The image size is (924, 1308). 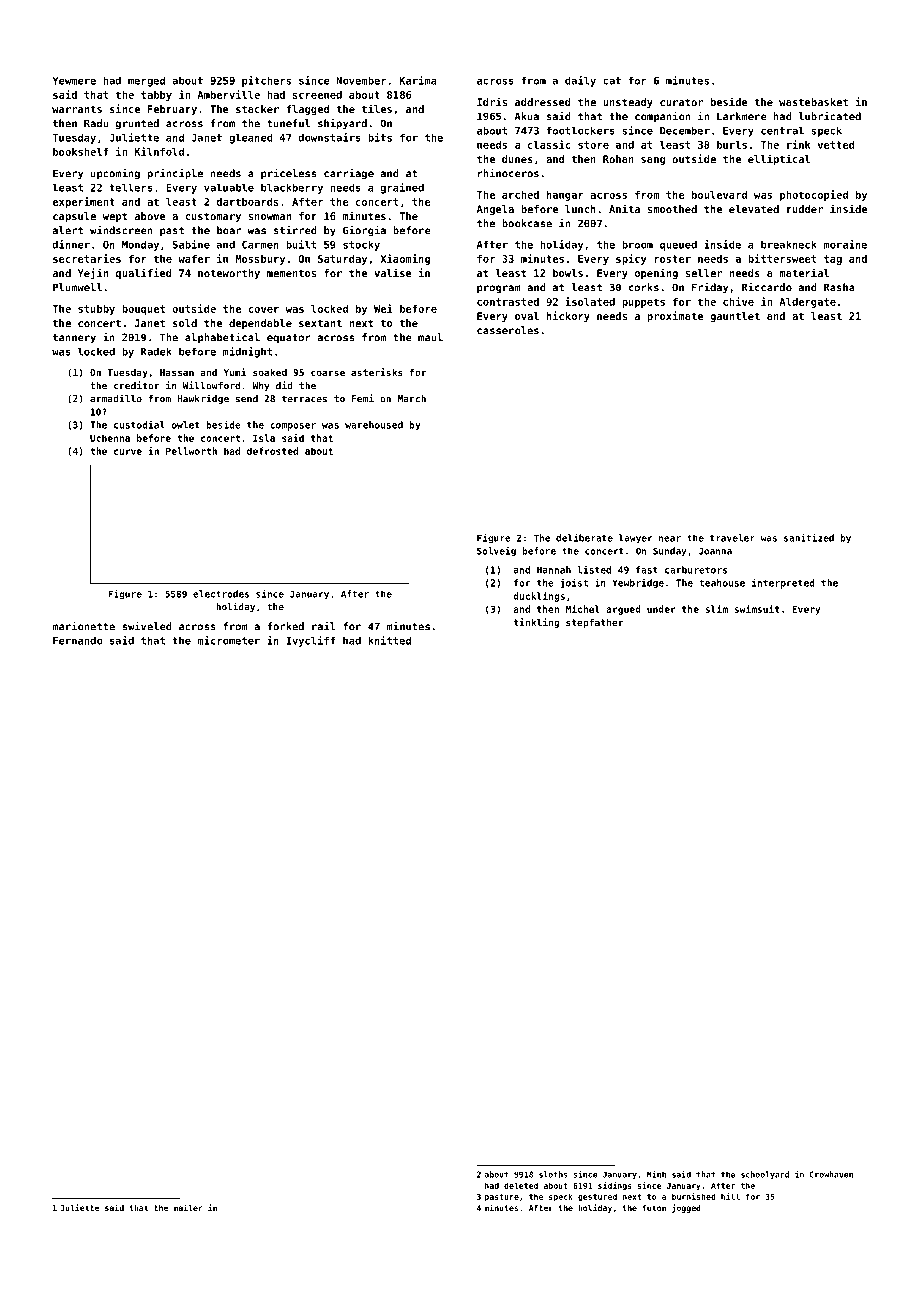 What do you see at coordinates (377, 372) in the image?
I see `asterisks` at bounding box center [377, 372].
